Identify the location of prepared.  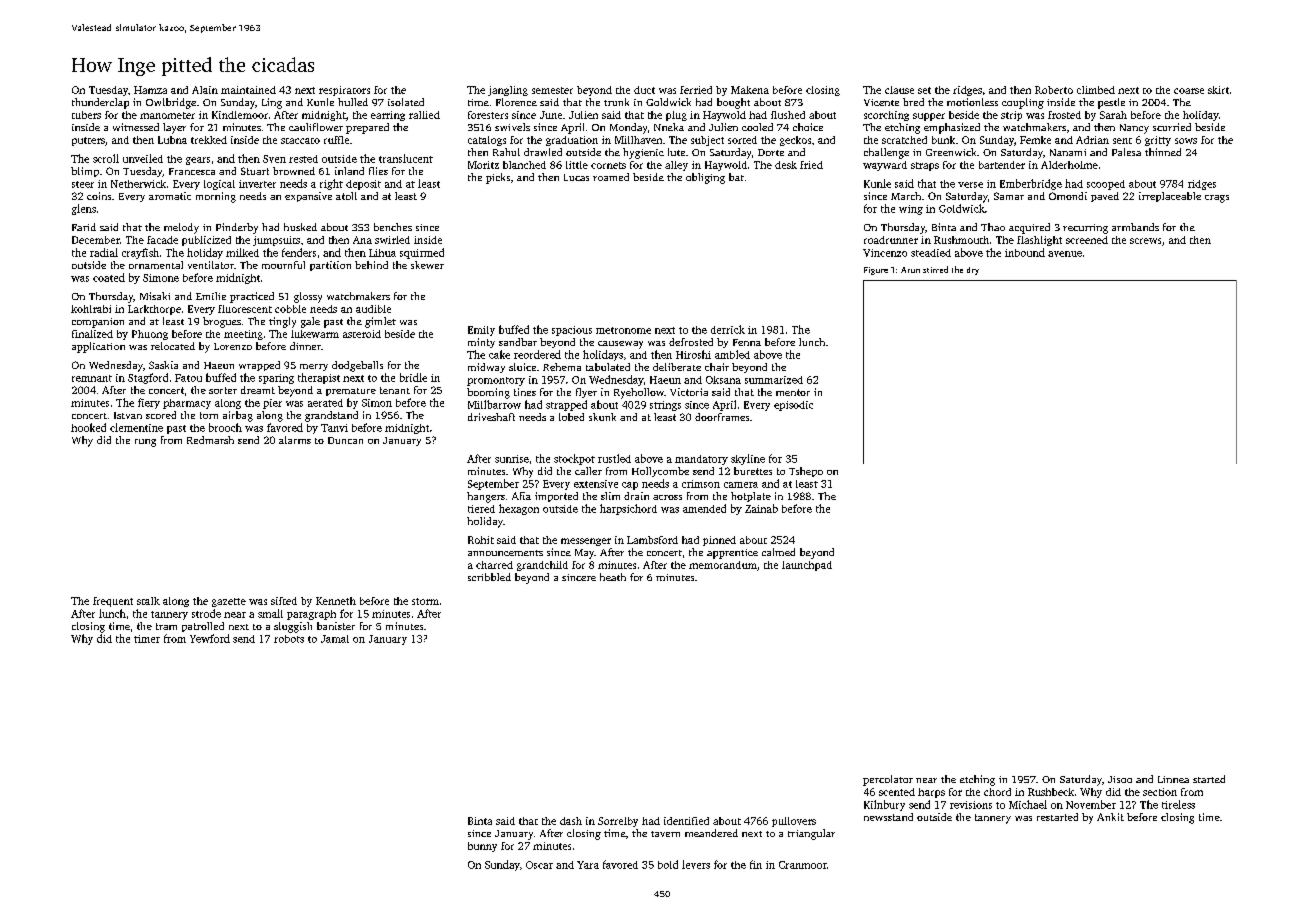
(367, 128).
